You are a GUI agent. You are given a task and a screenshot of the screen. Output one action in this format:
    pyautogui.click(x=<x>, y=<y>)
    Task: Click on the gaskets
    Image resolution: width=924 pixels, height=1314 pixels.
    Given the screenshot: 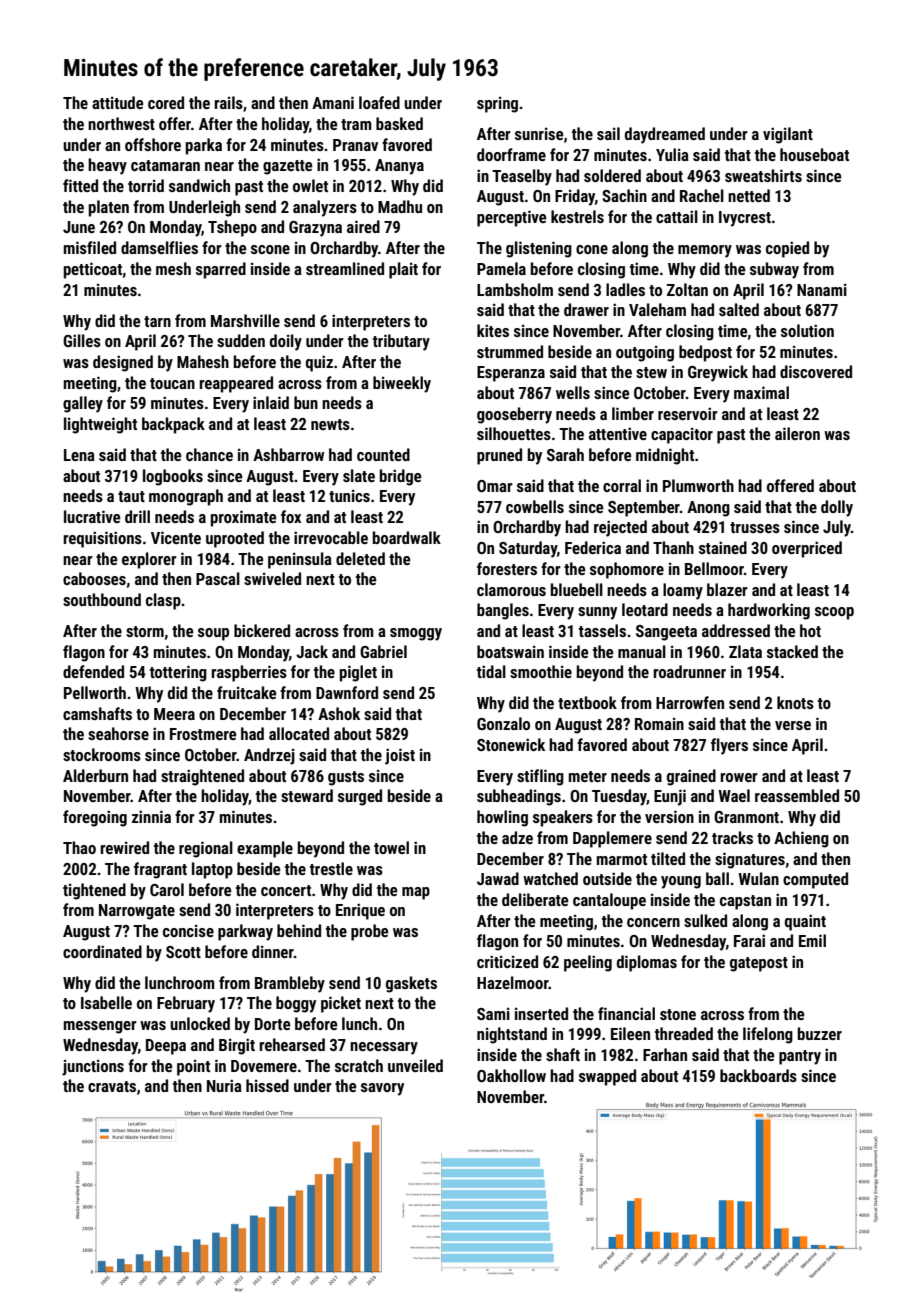 What is the action you would take?
    pyautogui.click(x=411, y=984)
